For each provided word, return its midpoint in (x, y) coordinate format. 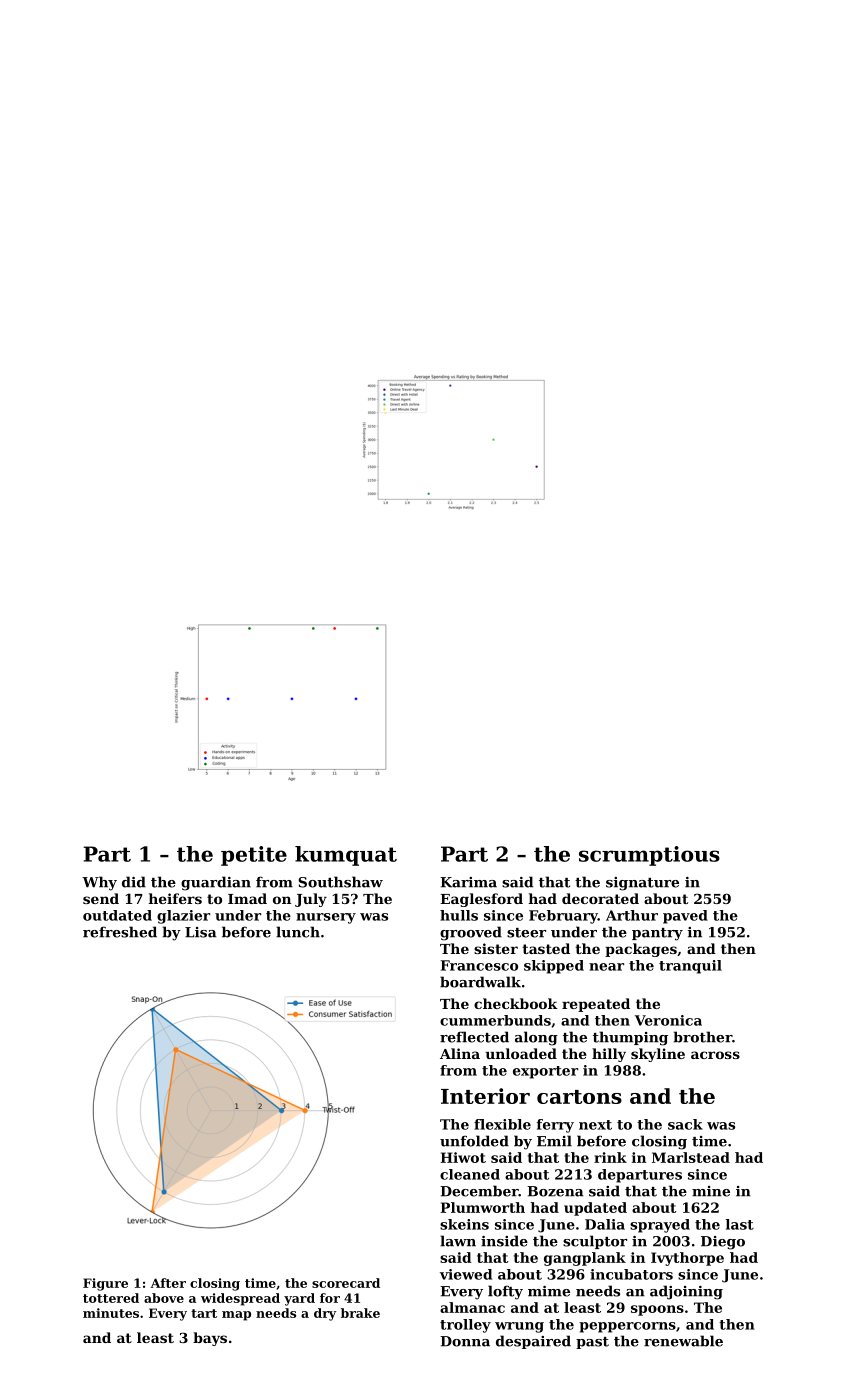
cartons (579, 1097)
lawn (458, 1241)
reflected (474, 1037)
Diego (723, 1243)
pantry (657, 934)
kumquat (346, 856)
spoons (657, 1310)
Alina (460, 1053)
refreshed (120, 932)
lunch (298, 932)
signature (642, 884)
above (164, 1298)
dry (325, 1314)
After (168, 1283)
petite (254, 856)
